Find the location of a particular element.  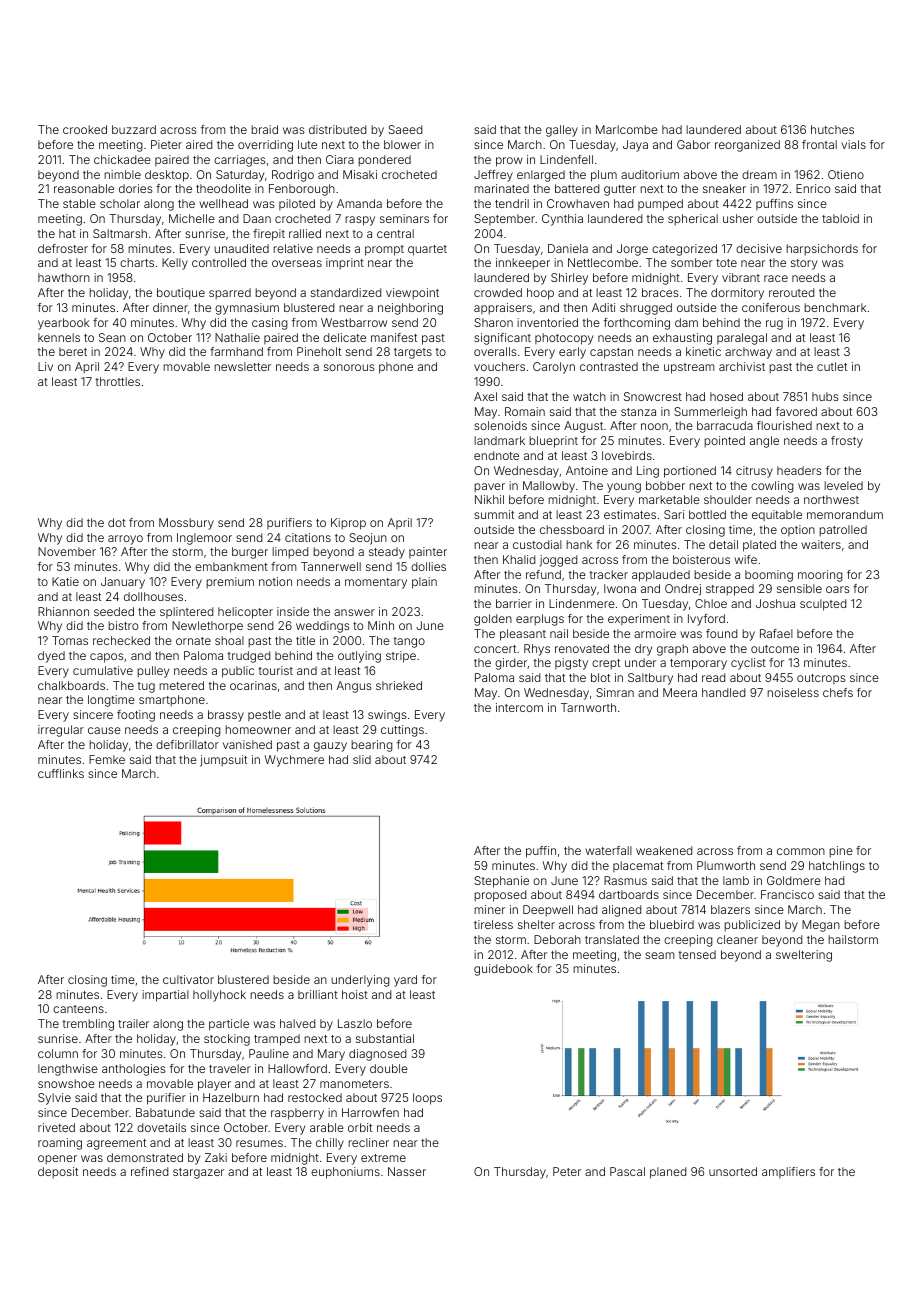

defroster is located at coordinates (63, 248).
